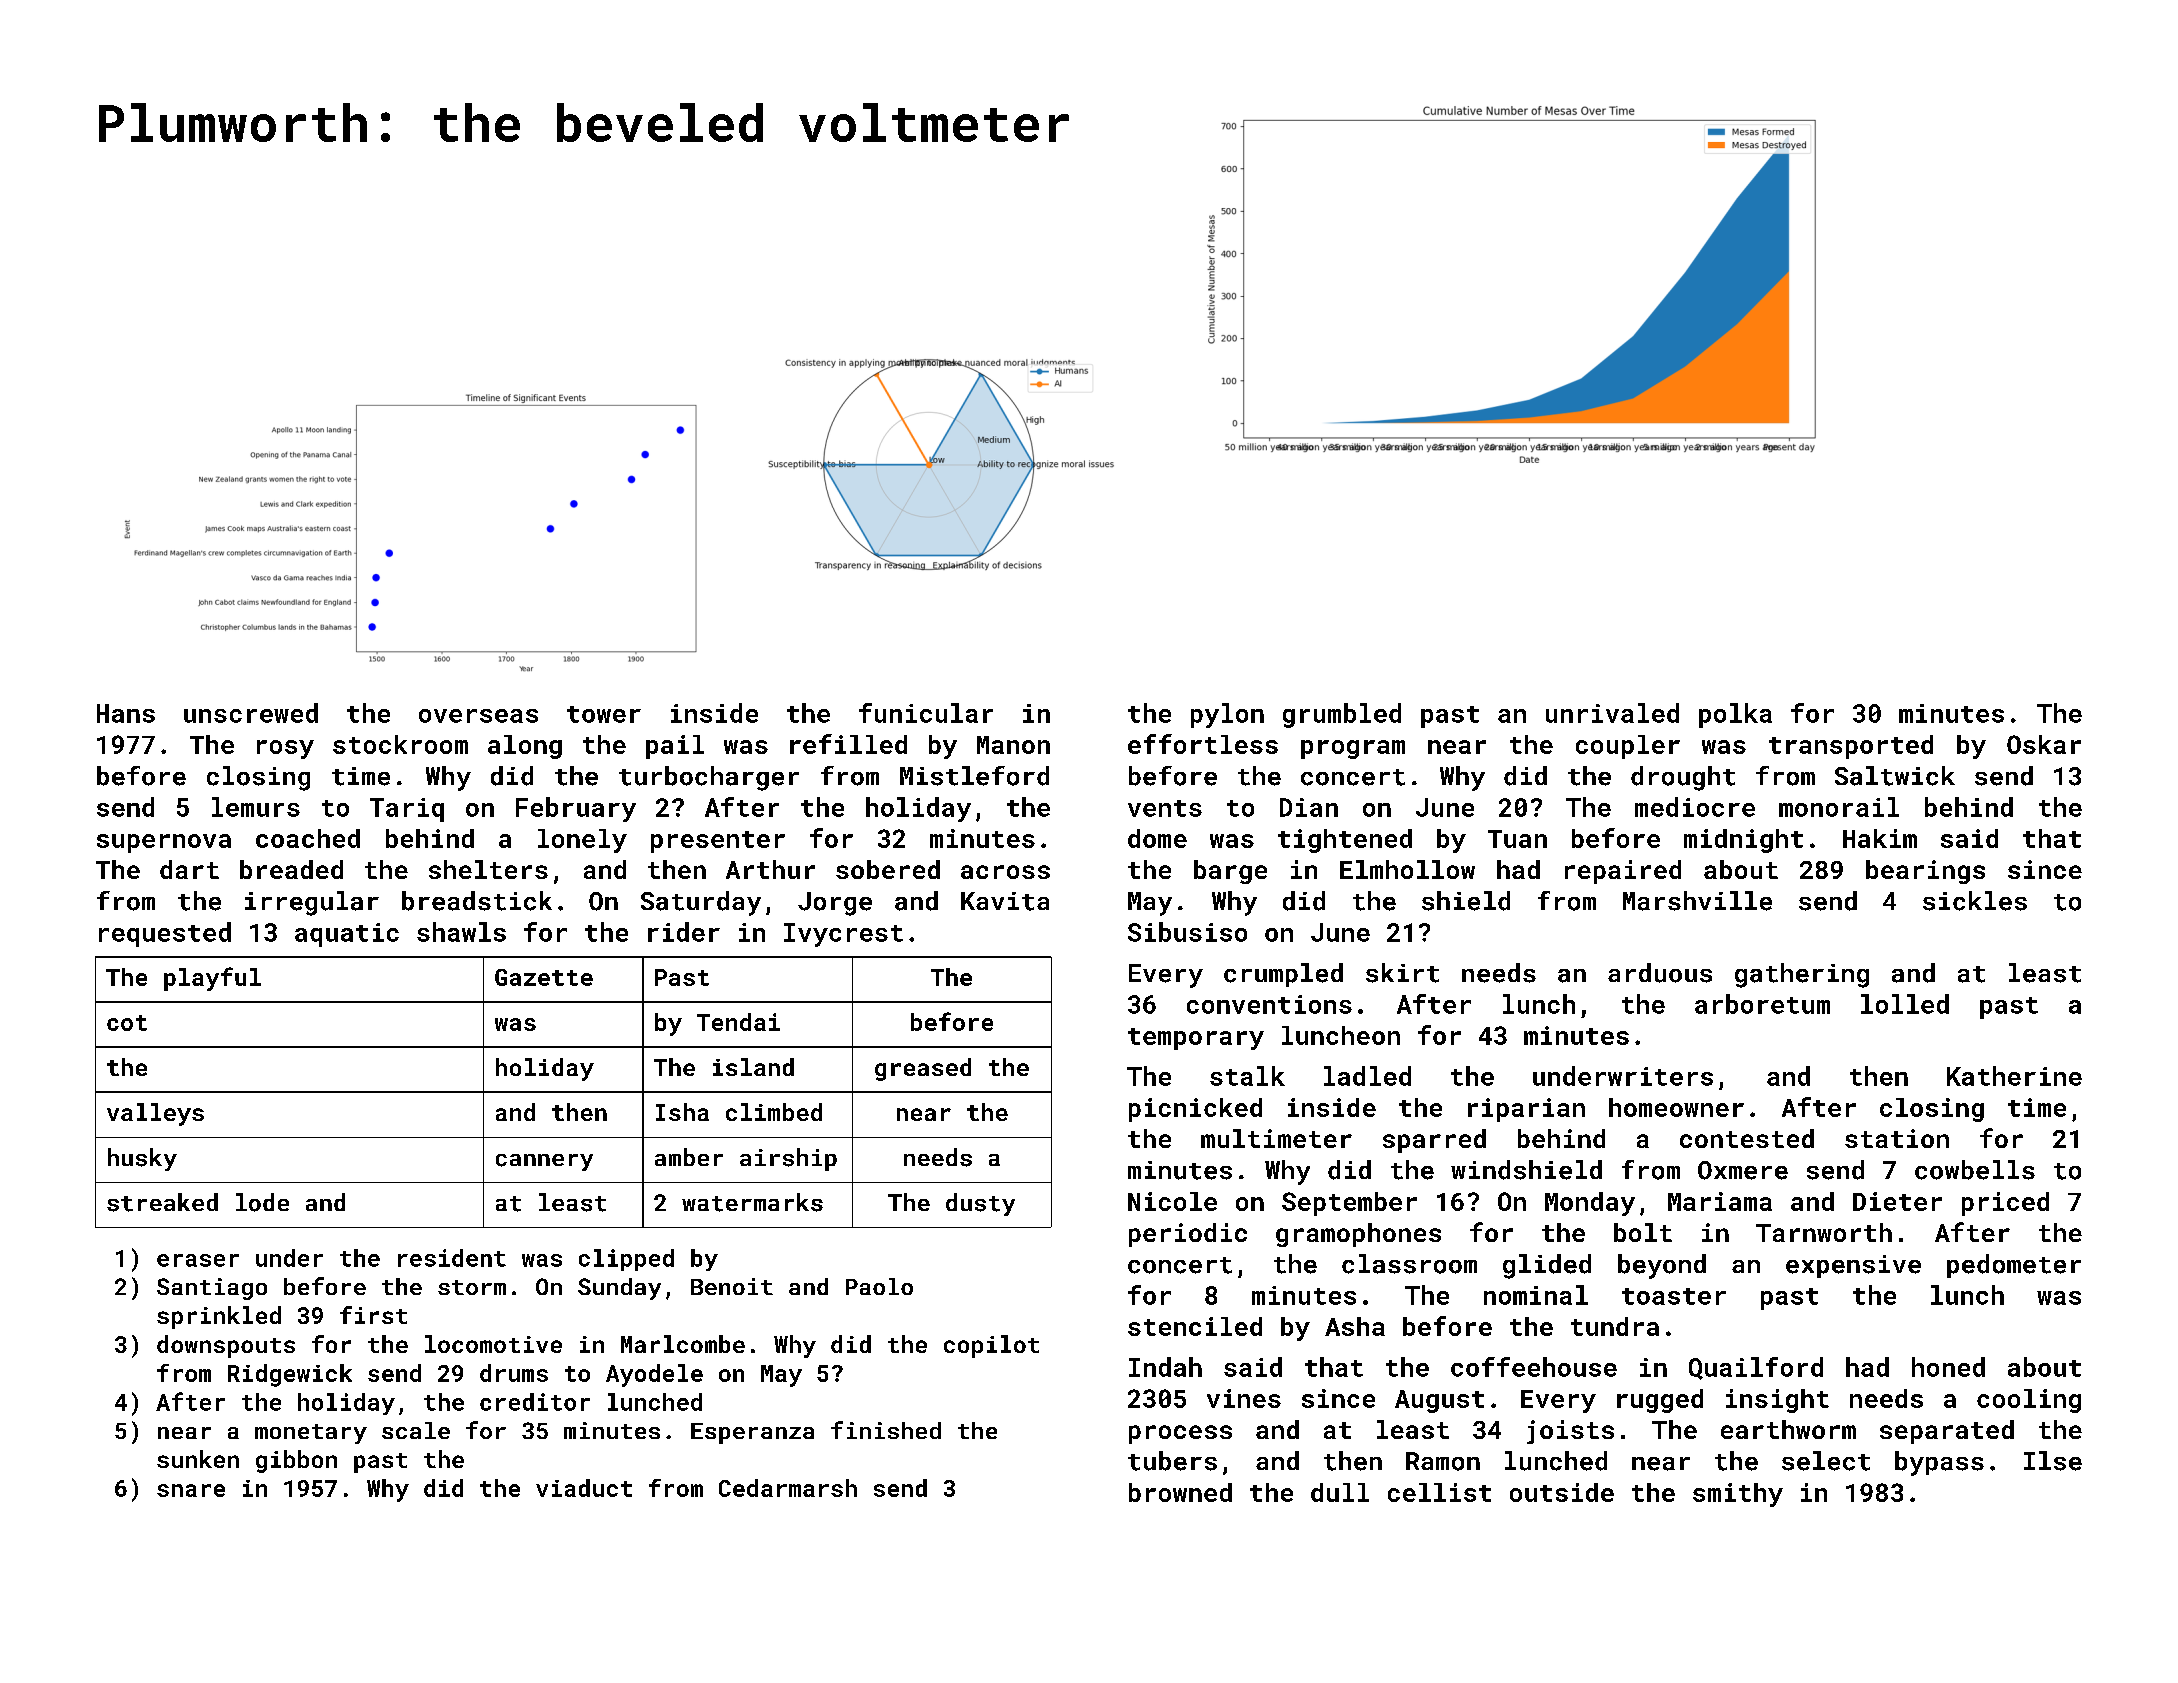 Image resolution: width=2178 pixels, height=1683 pixels. What do you see at coordinates (1172, 1461) in the screenshot?
I see `tubers` at bounding box center [1172, 1461].
